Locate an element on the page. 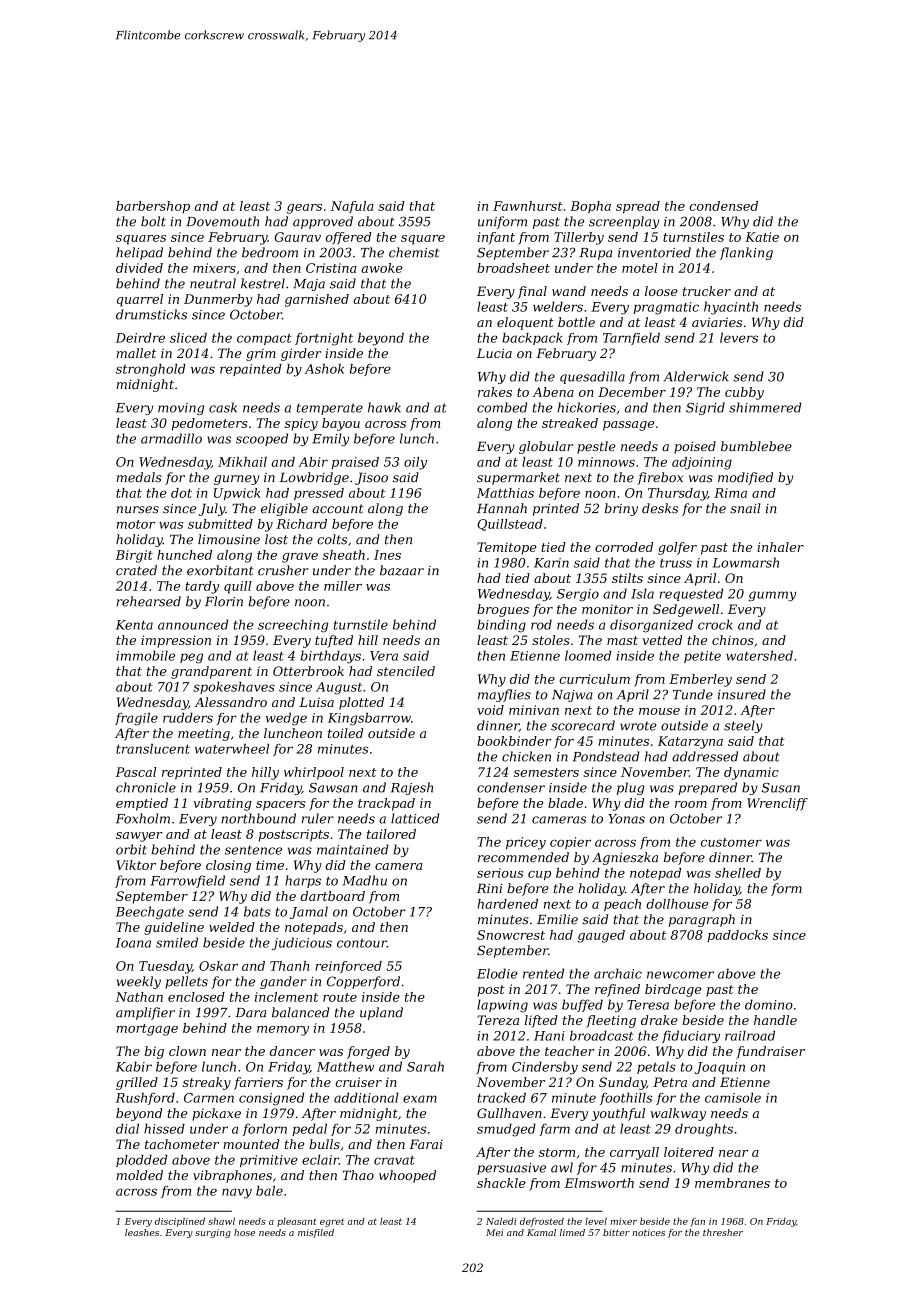  Fawnhurst is located at coordinates (528, 206).
